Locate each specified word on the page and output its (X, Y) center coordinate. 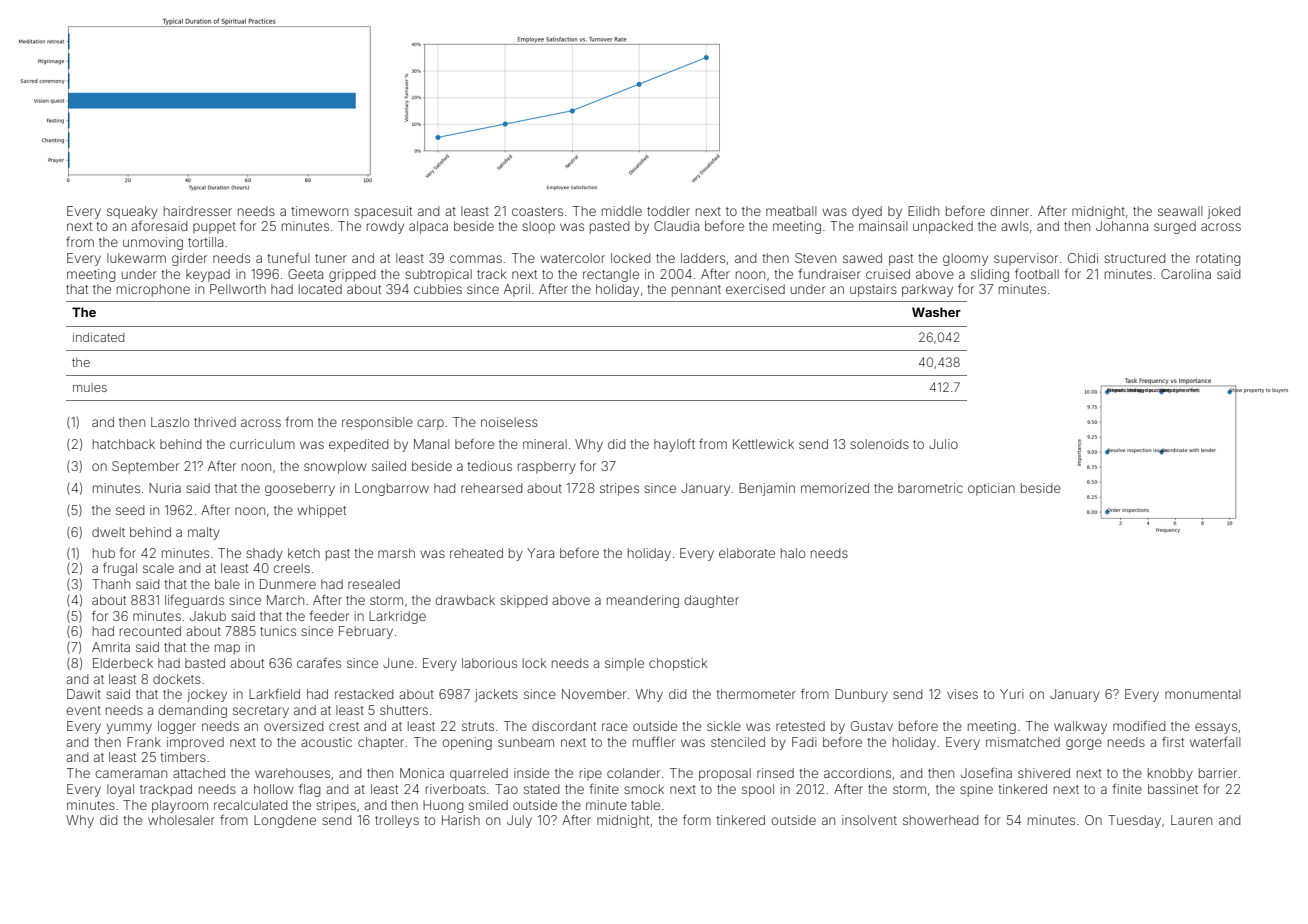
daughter (711, 601)
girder (189, 259)
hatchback (124, 444)
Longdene (285, 821)
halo (793, 553)
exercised (755, 289)
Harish (461, 820)
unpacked (943, 227)
